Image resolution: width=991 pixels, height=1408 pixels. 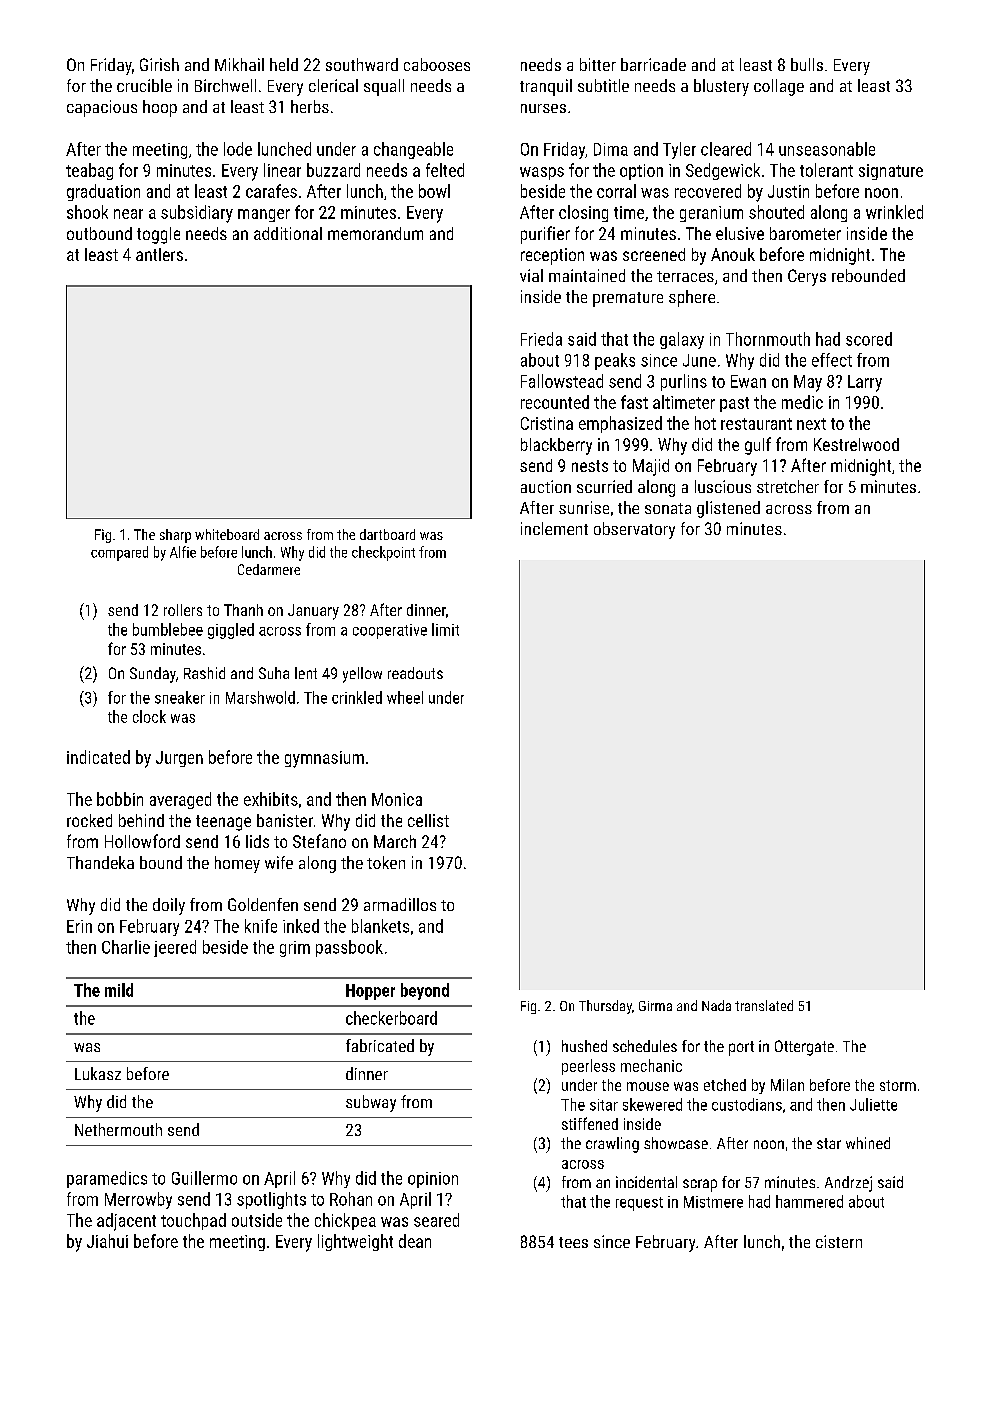 I want to click on bulls, so click(x=807, y=64).
